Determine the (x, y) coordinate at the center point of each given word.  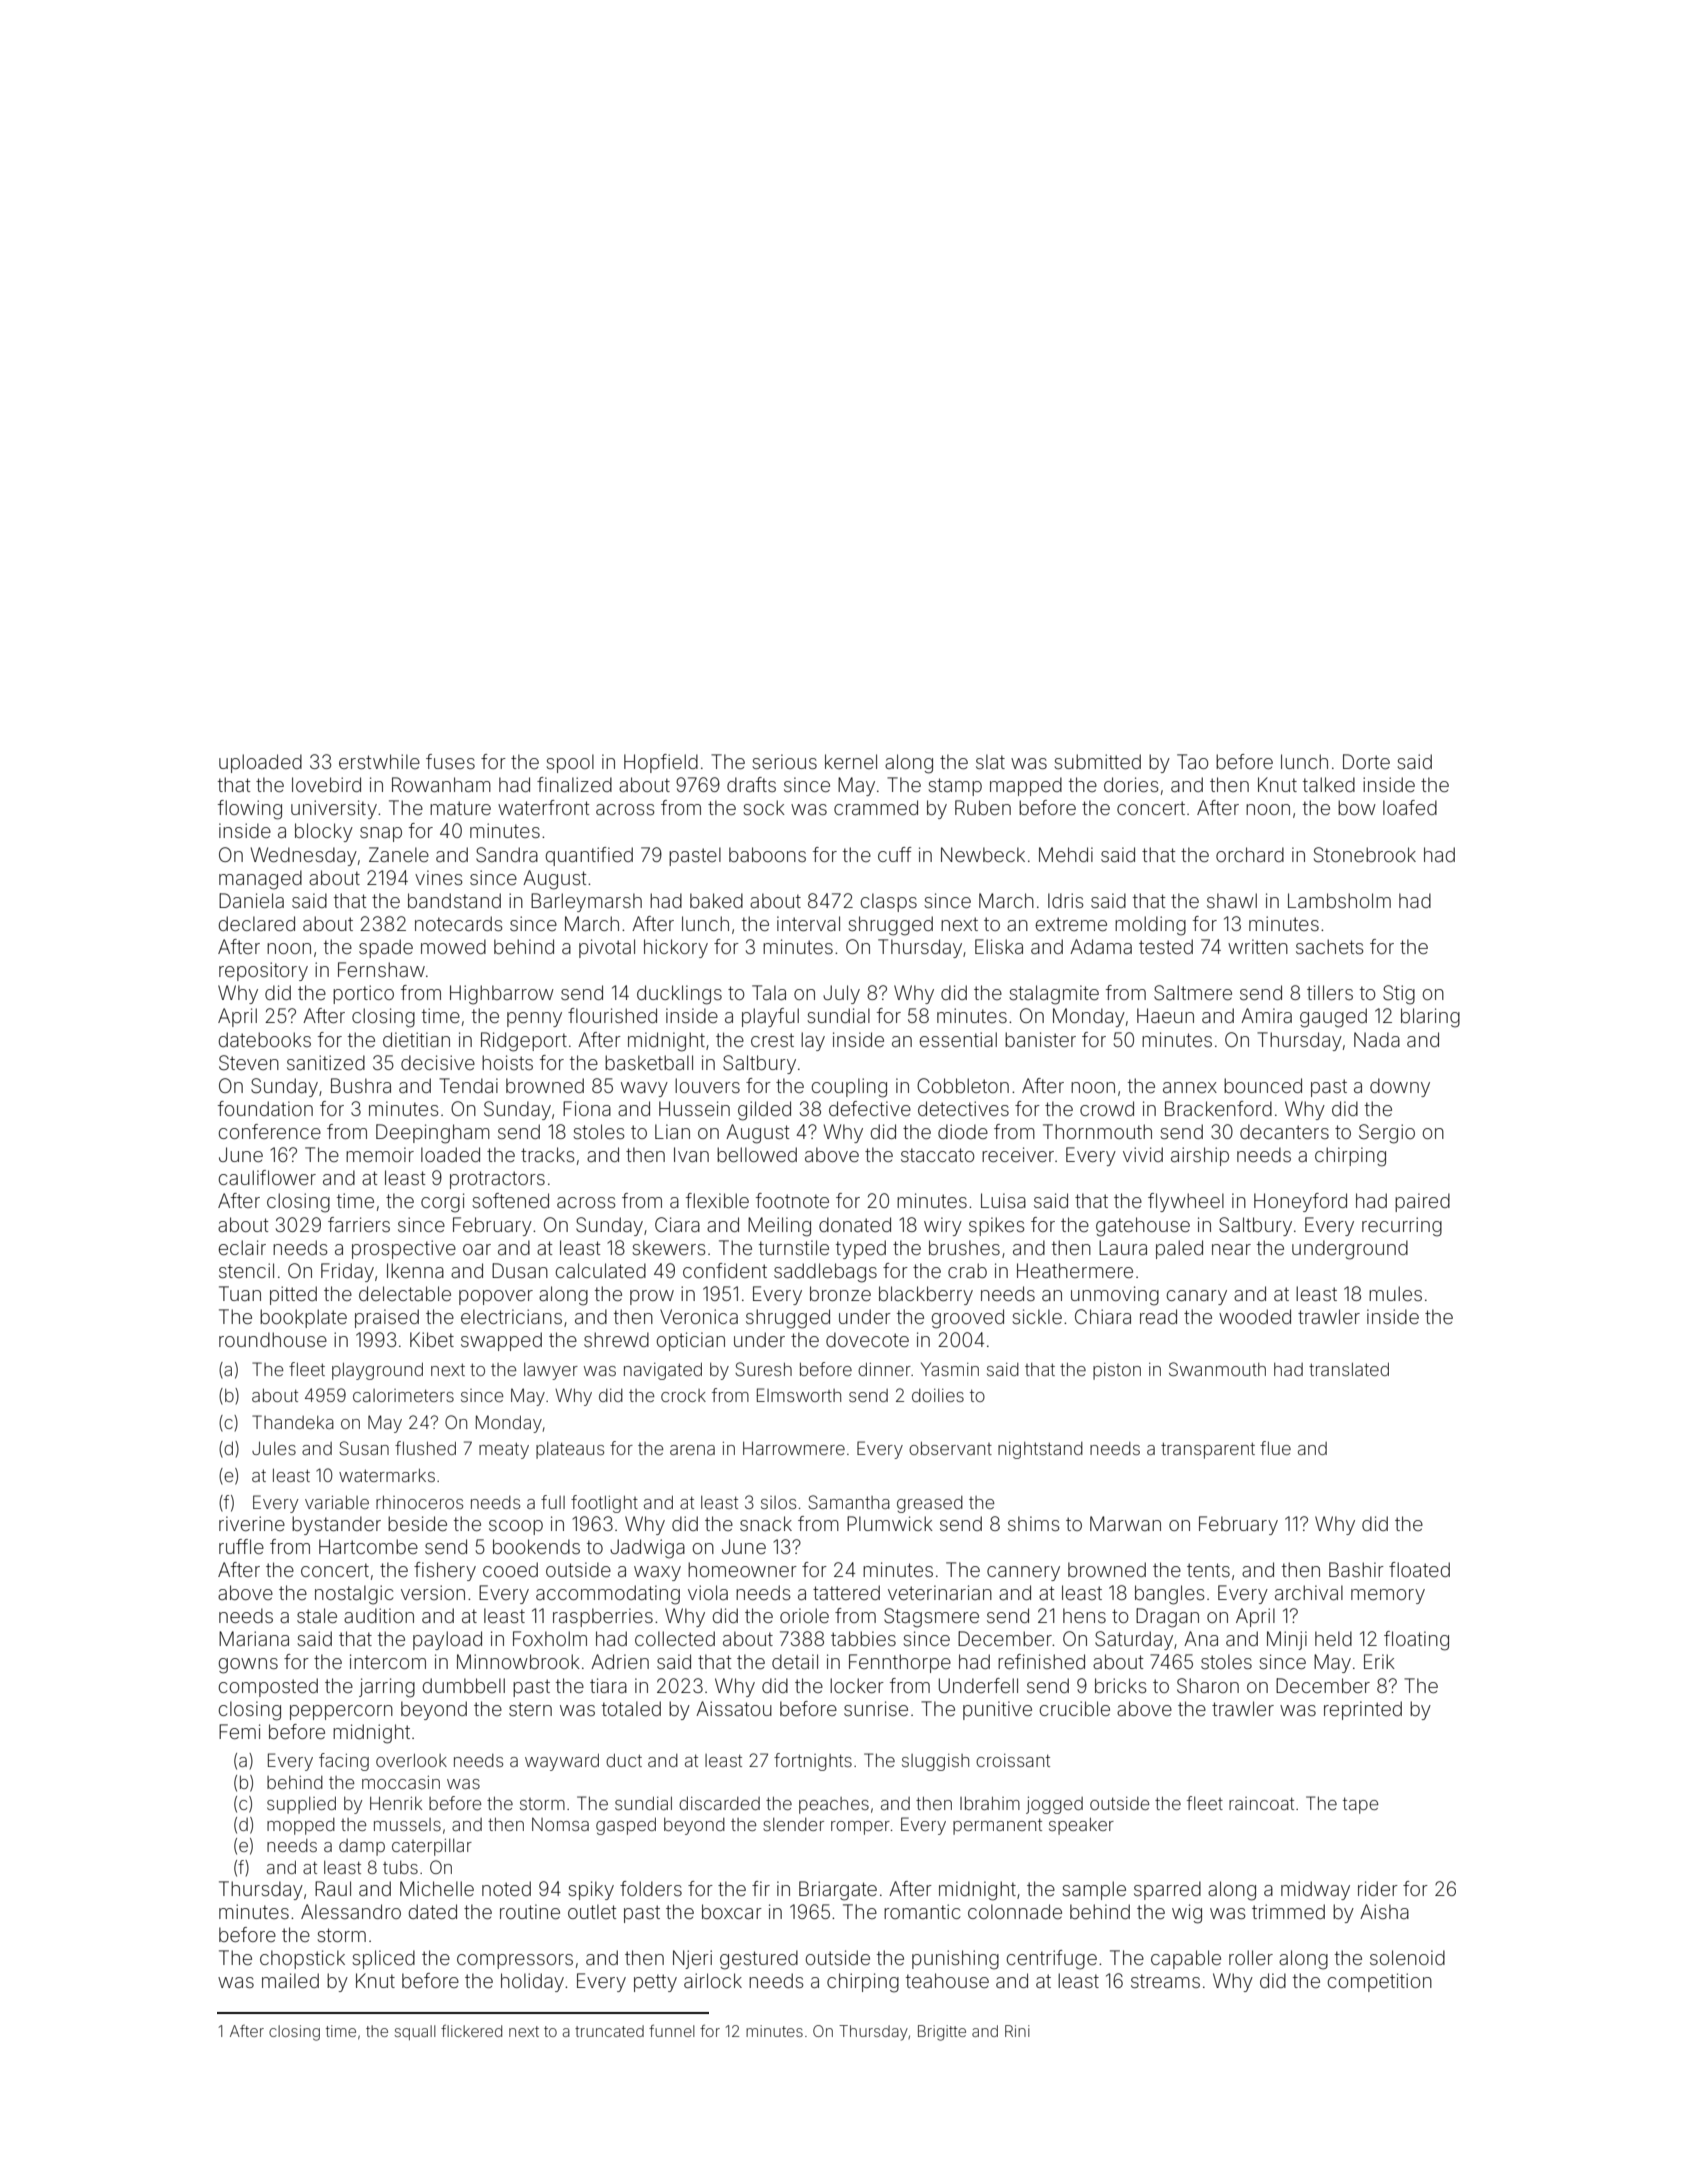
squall (415, 2032)
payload (447, 1640)
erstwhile (379, 761)
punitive (997, 1710)
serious (784, 761)
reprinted (1363, 1710)
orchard (1250, 854)
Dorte (1366, 761)
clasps (889, 902)
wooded (1255, 1316)
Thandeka (293, 1422)
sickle (1037, 1316)
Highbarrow (502, 995)
